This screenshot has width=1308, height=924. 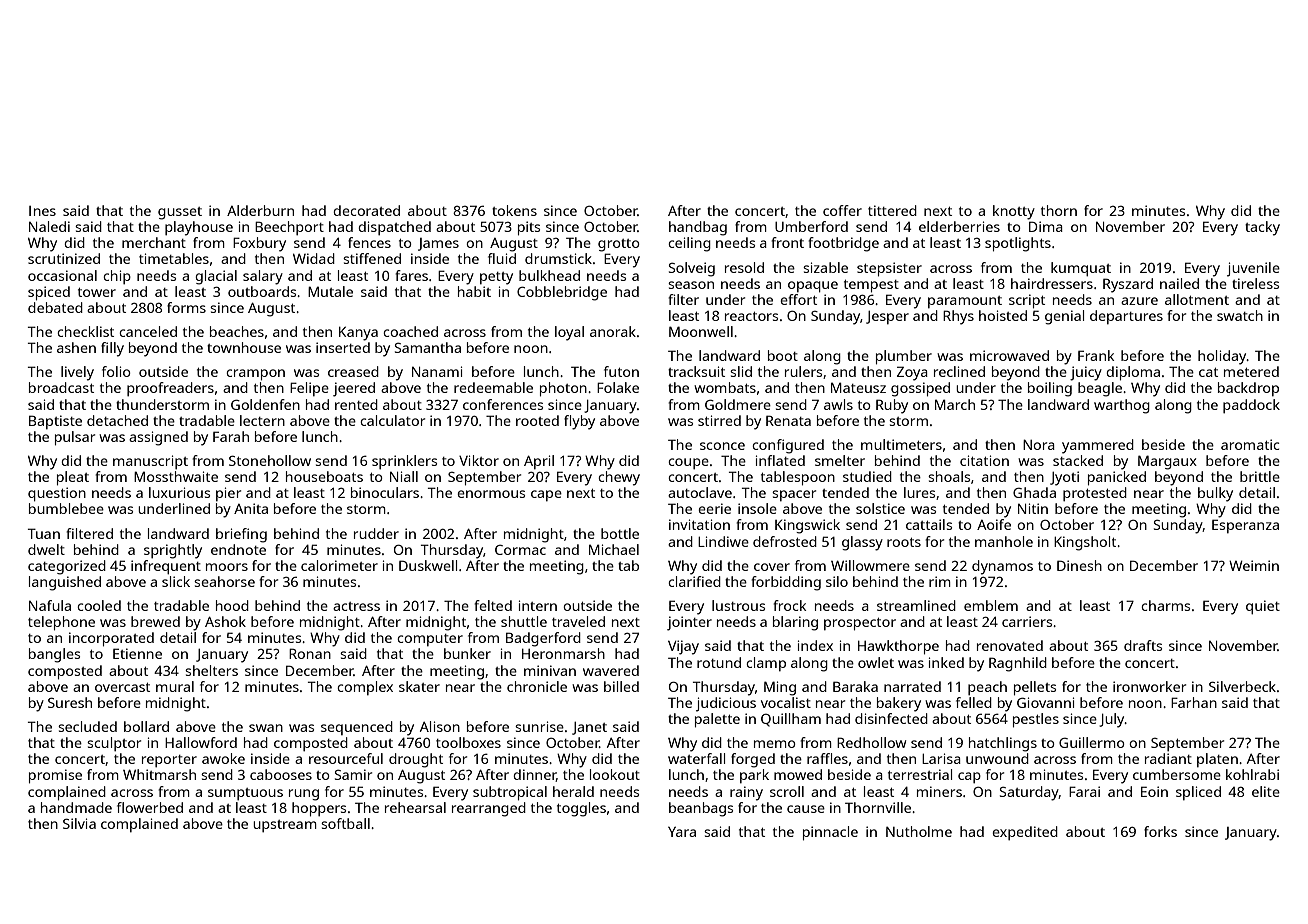 What do you see at coordinates (949, 476) in the screenshot?
I see `shoals` at bounding box center [949, 476].
